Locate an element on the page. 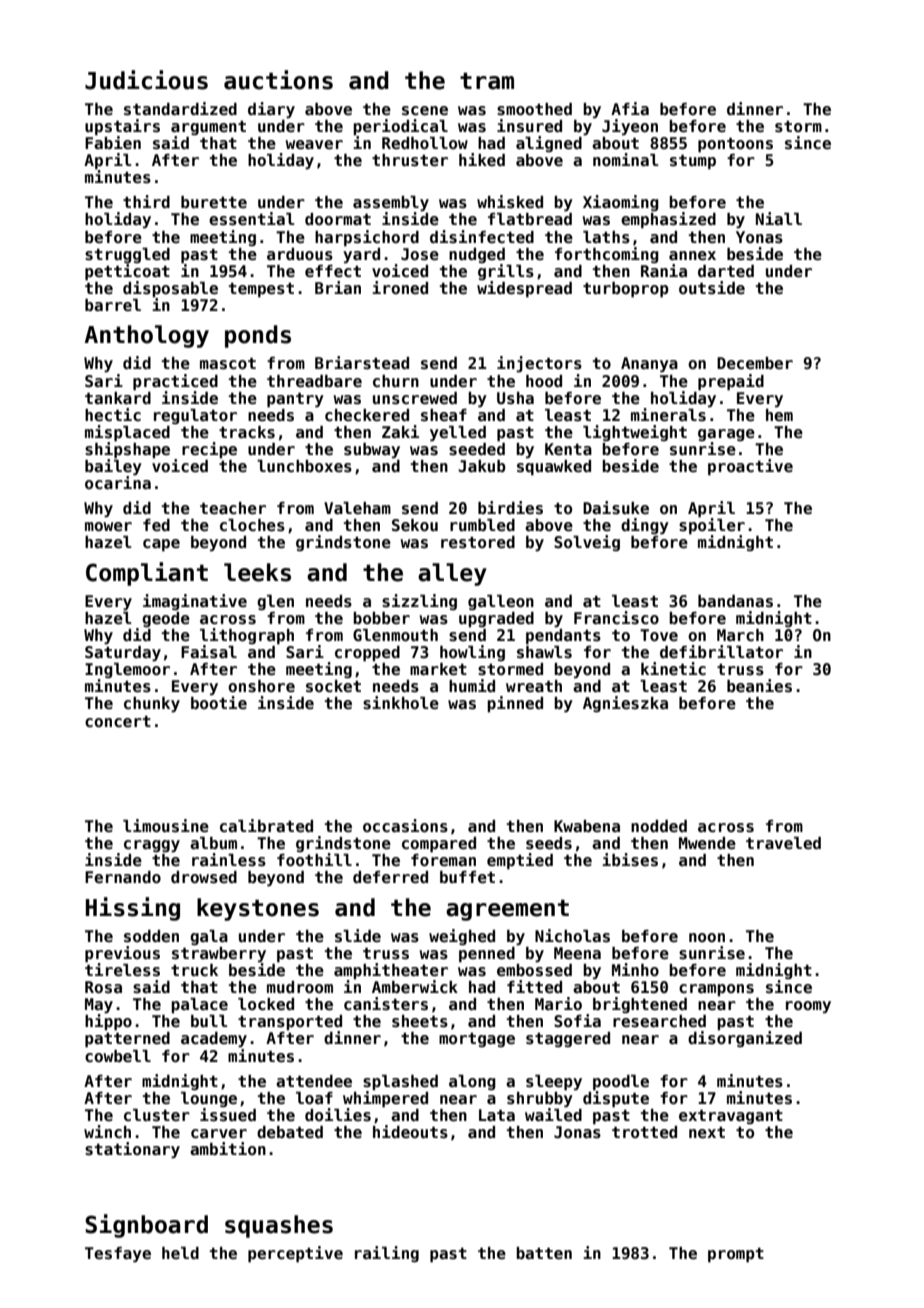  issued is located at coordinates (228, 1115).
